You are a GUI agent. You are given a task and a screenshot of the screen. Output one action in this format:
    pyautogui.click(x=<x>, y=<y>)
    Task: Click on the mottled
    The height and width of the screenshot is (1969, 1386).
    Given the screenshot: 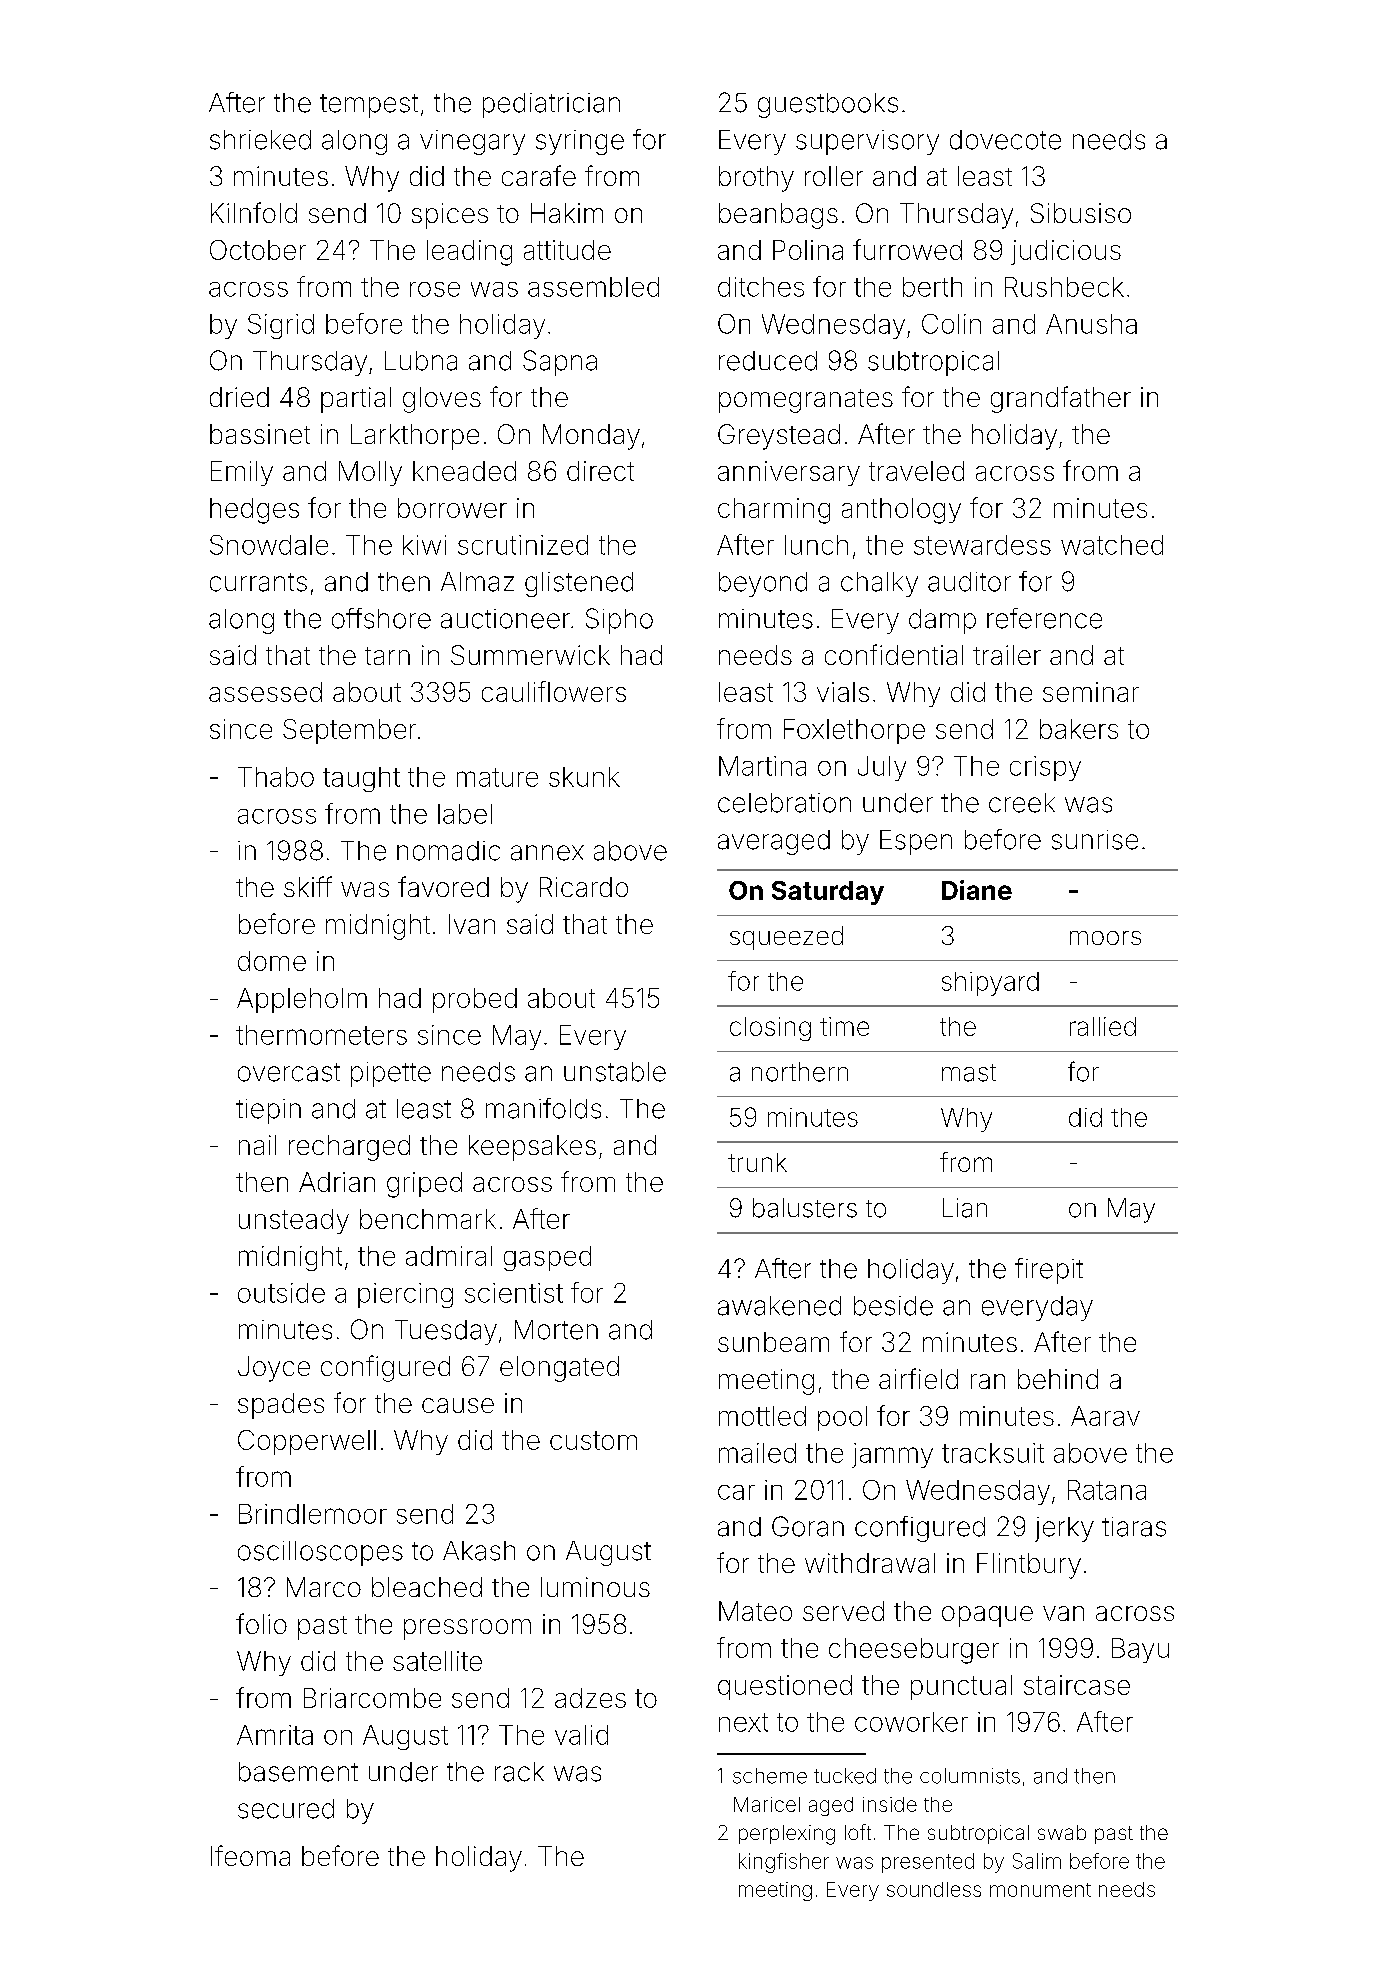 What is the action you would take?
    pyautogui.click(x=762, y=1416)
